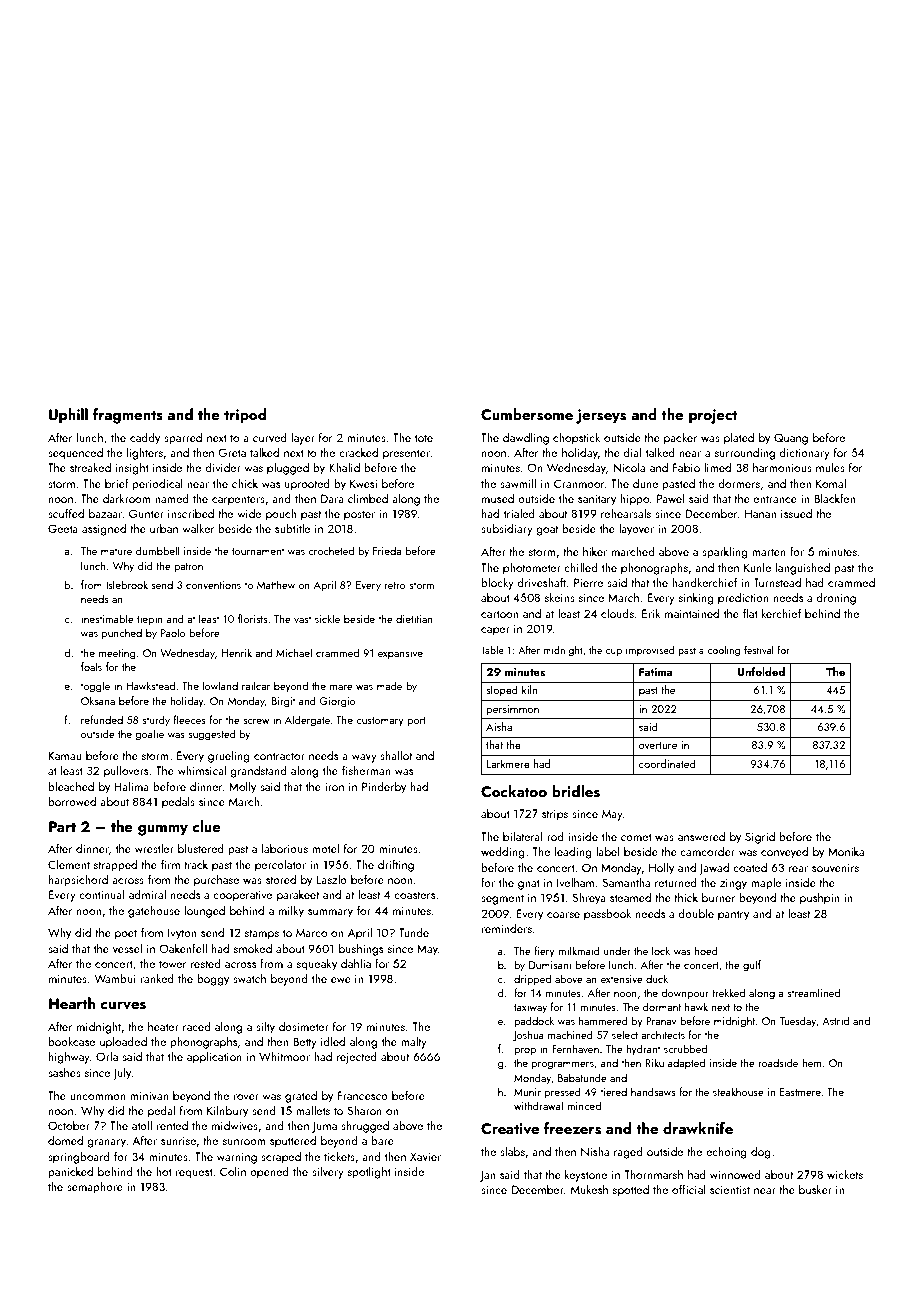  What do you see at coordinates (526, 438) in the document?
I see `dawdling` at bounding box center [526, 438].
